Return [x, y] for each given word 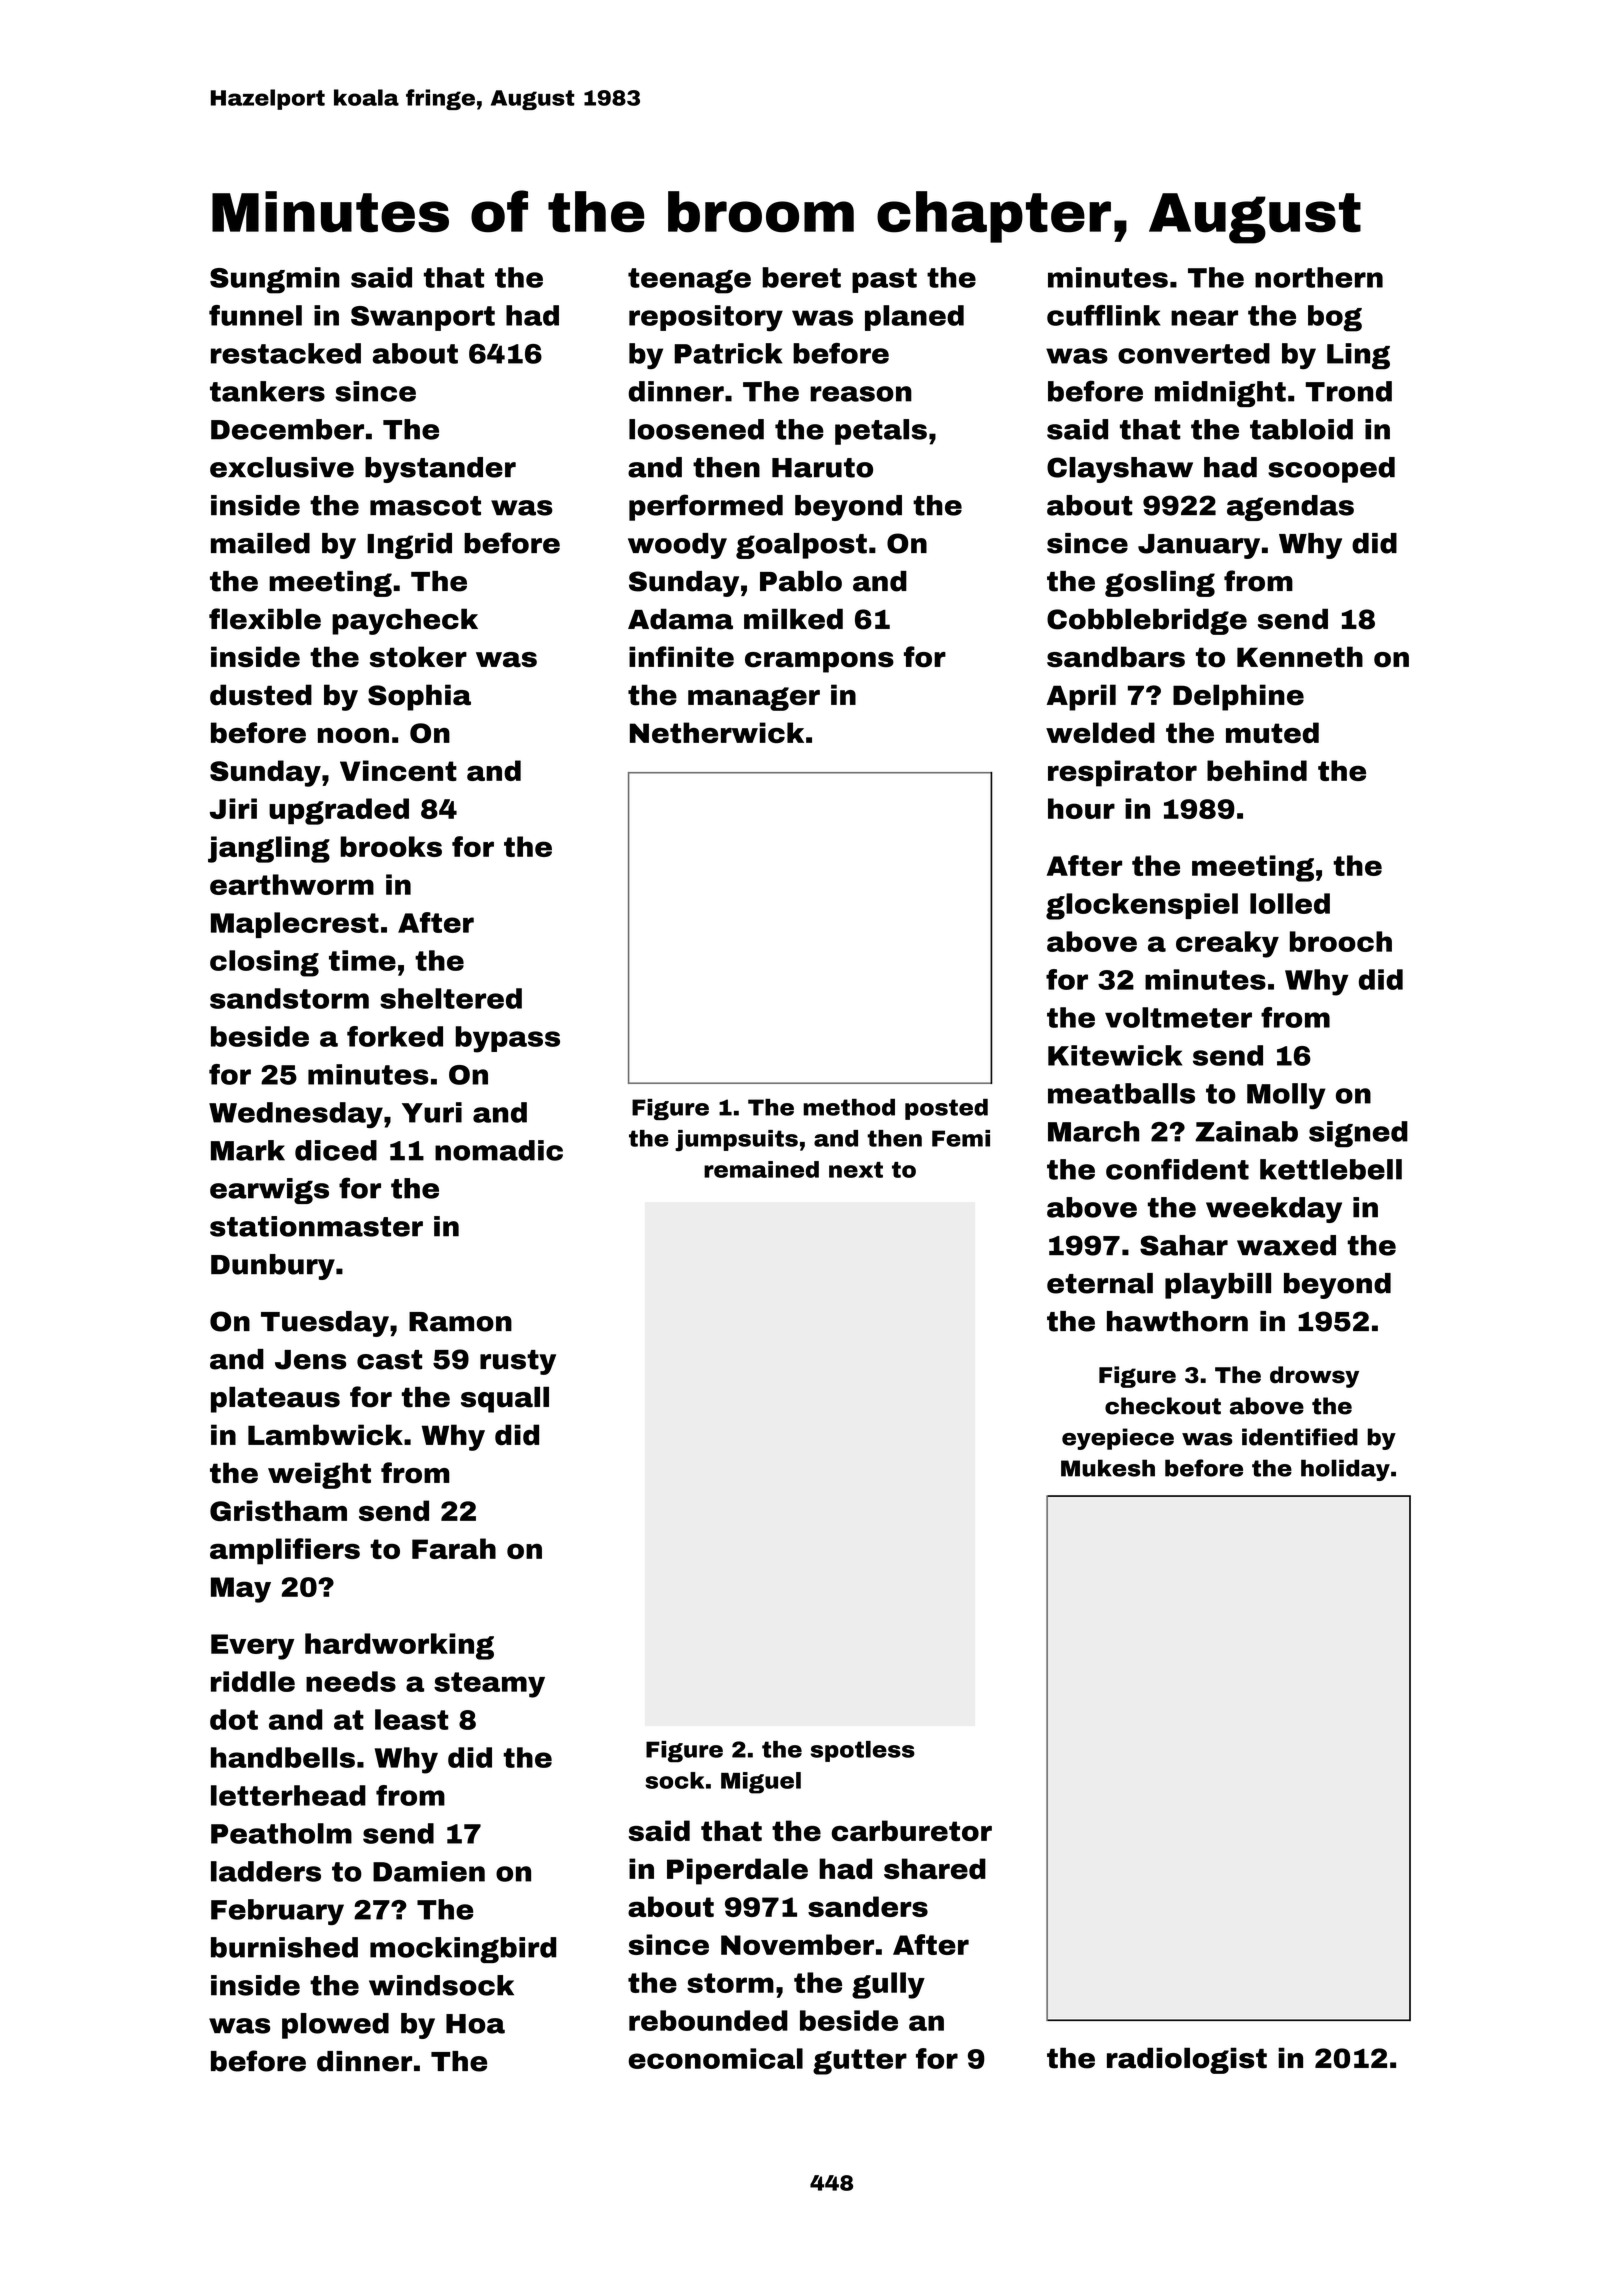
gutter [860, 2062]
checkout [1163, 1406]
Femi [961, 1138]
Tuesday [325, 1324]
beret [801, 277]
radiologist [1187, 2060]
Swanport [423, 318]
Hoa [475, 2024]
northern [1319, 277]
